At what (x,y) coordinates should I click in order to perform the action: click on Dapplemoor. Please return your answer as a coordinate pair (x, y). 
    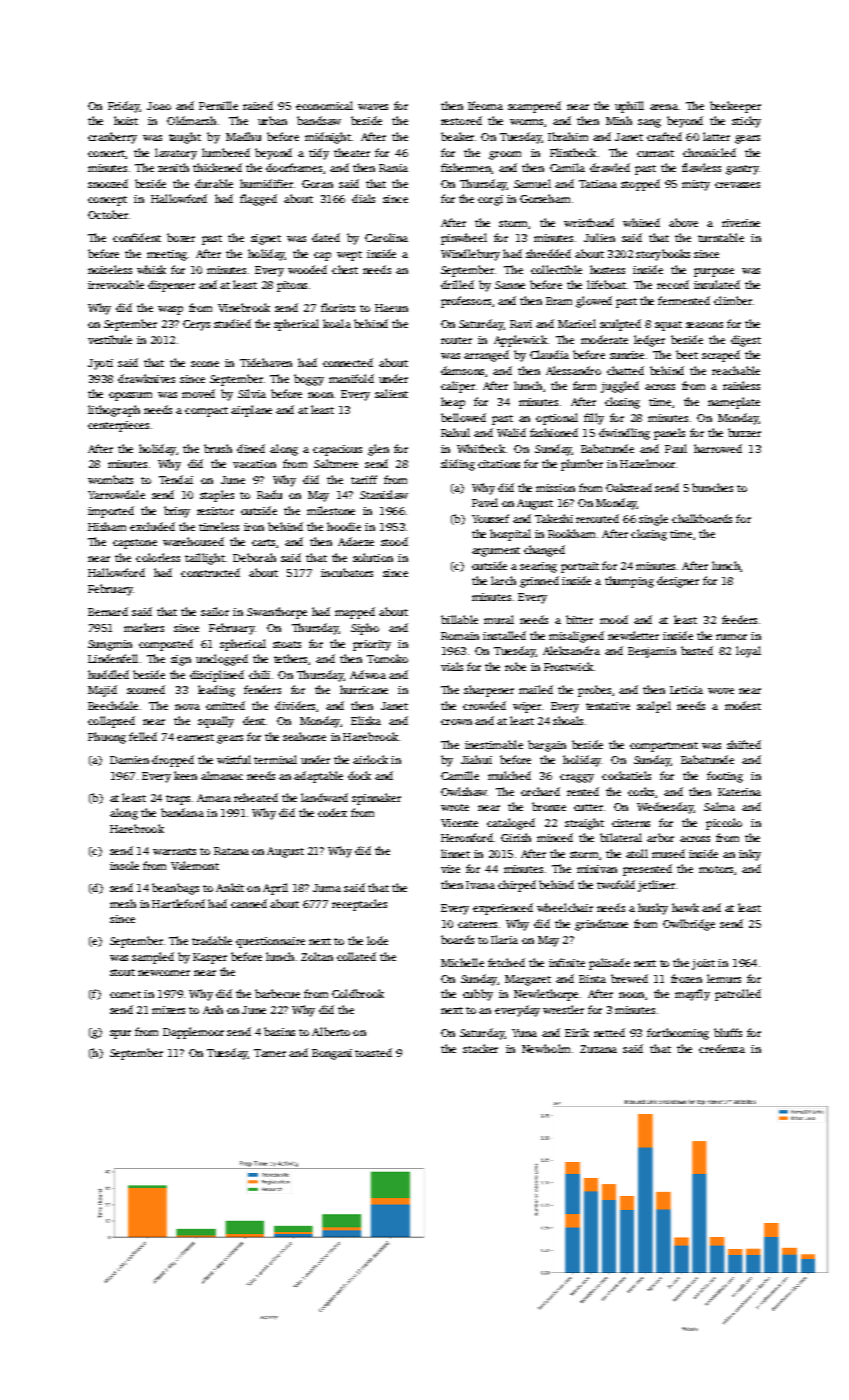
    Looking at the image, I should click on (193, 1033).
